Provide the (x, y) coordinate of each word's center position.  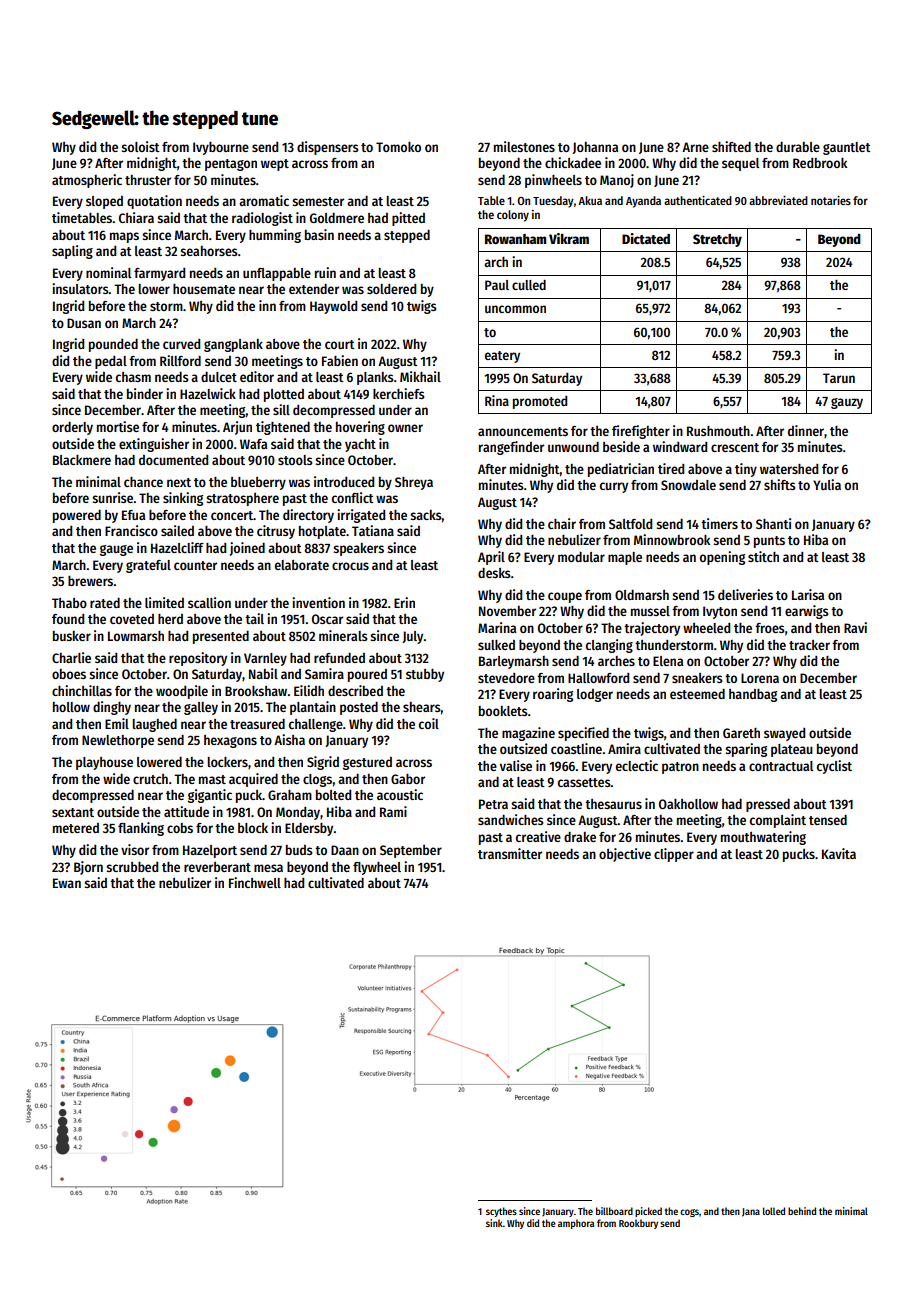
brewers (90, 581)
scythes (501, 1212)
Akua (590, 200)
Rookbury (638, 1224)
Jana (751, 1212)
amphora (576, 1224)
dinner (806, 430)
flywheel (377, 868)
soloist (140, 146)
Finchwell (255, 882)
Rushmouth (718, 431)
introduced (344, 481)
